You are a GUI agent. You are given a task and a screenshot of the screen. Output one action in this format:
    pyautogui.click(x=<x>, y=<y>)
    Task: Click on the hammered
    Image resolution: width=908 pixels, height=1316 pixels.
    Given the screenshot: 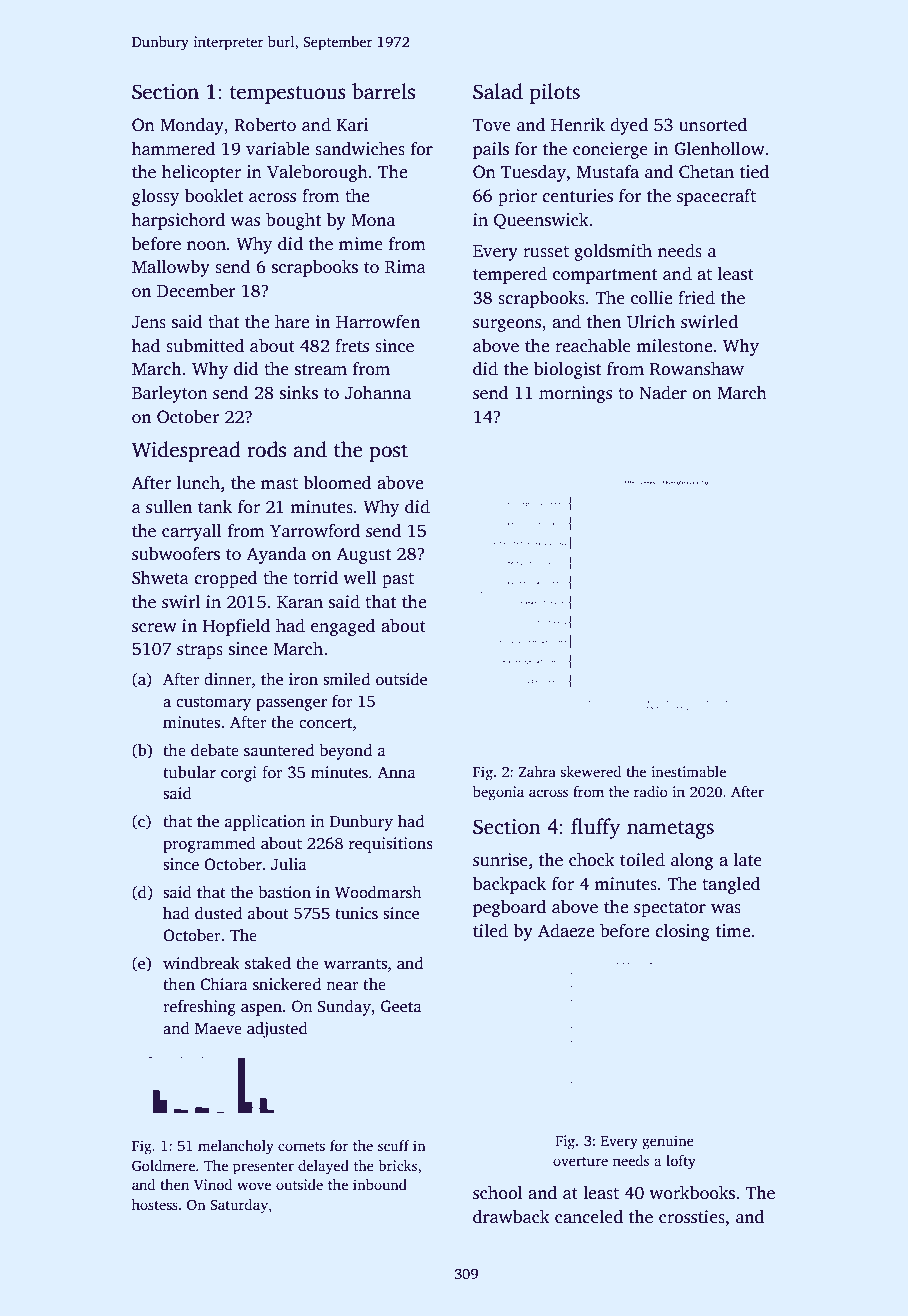 What is the action you would take?
    pyautogui.click(x=174, y=149)
